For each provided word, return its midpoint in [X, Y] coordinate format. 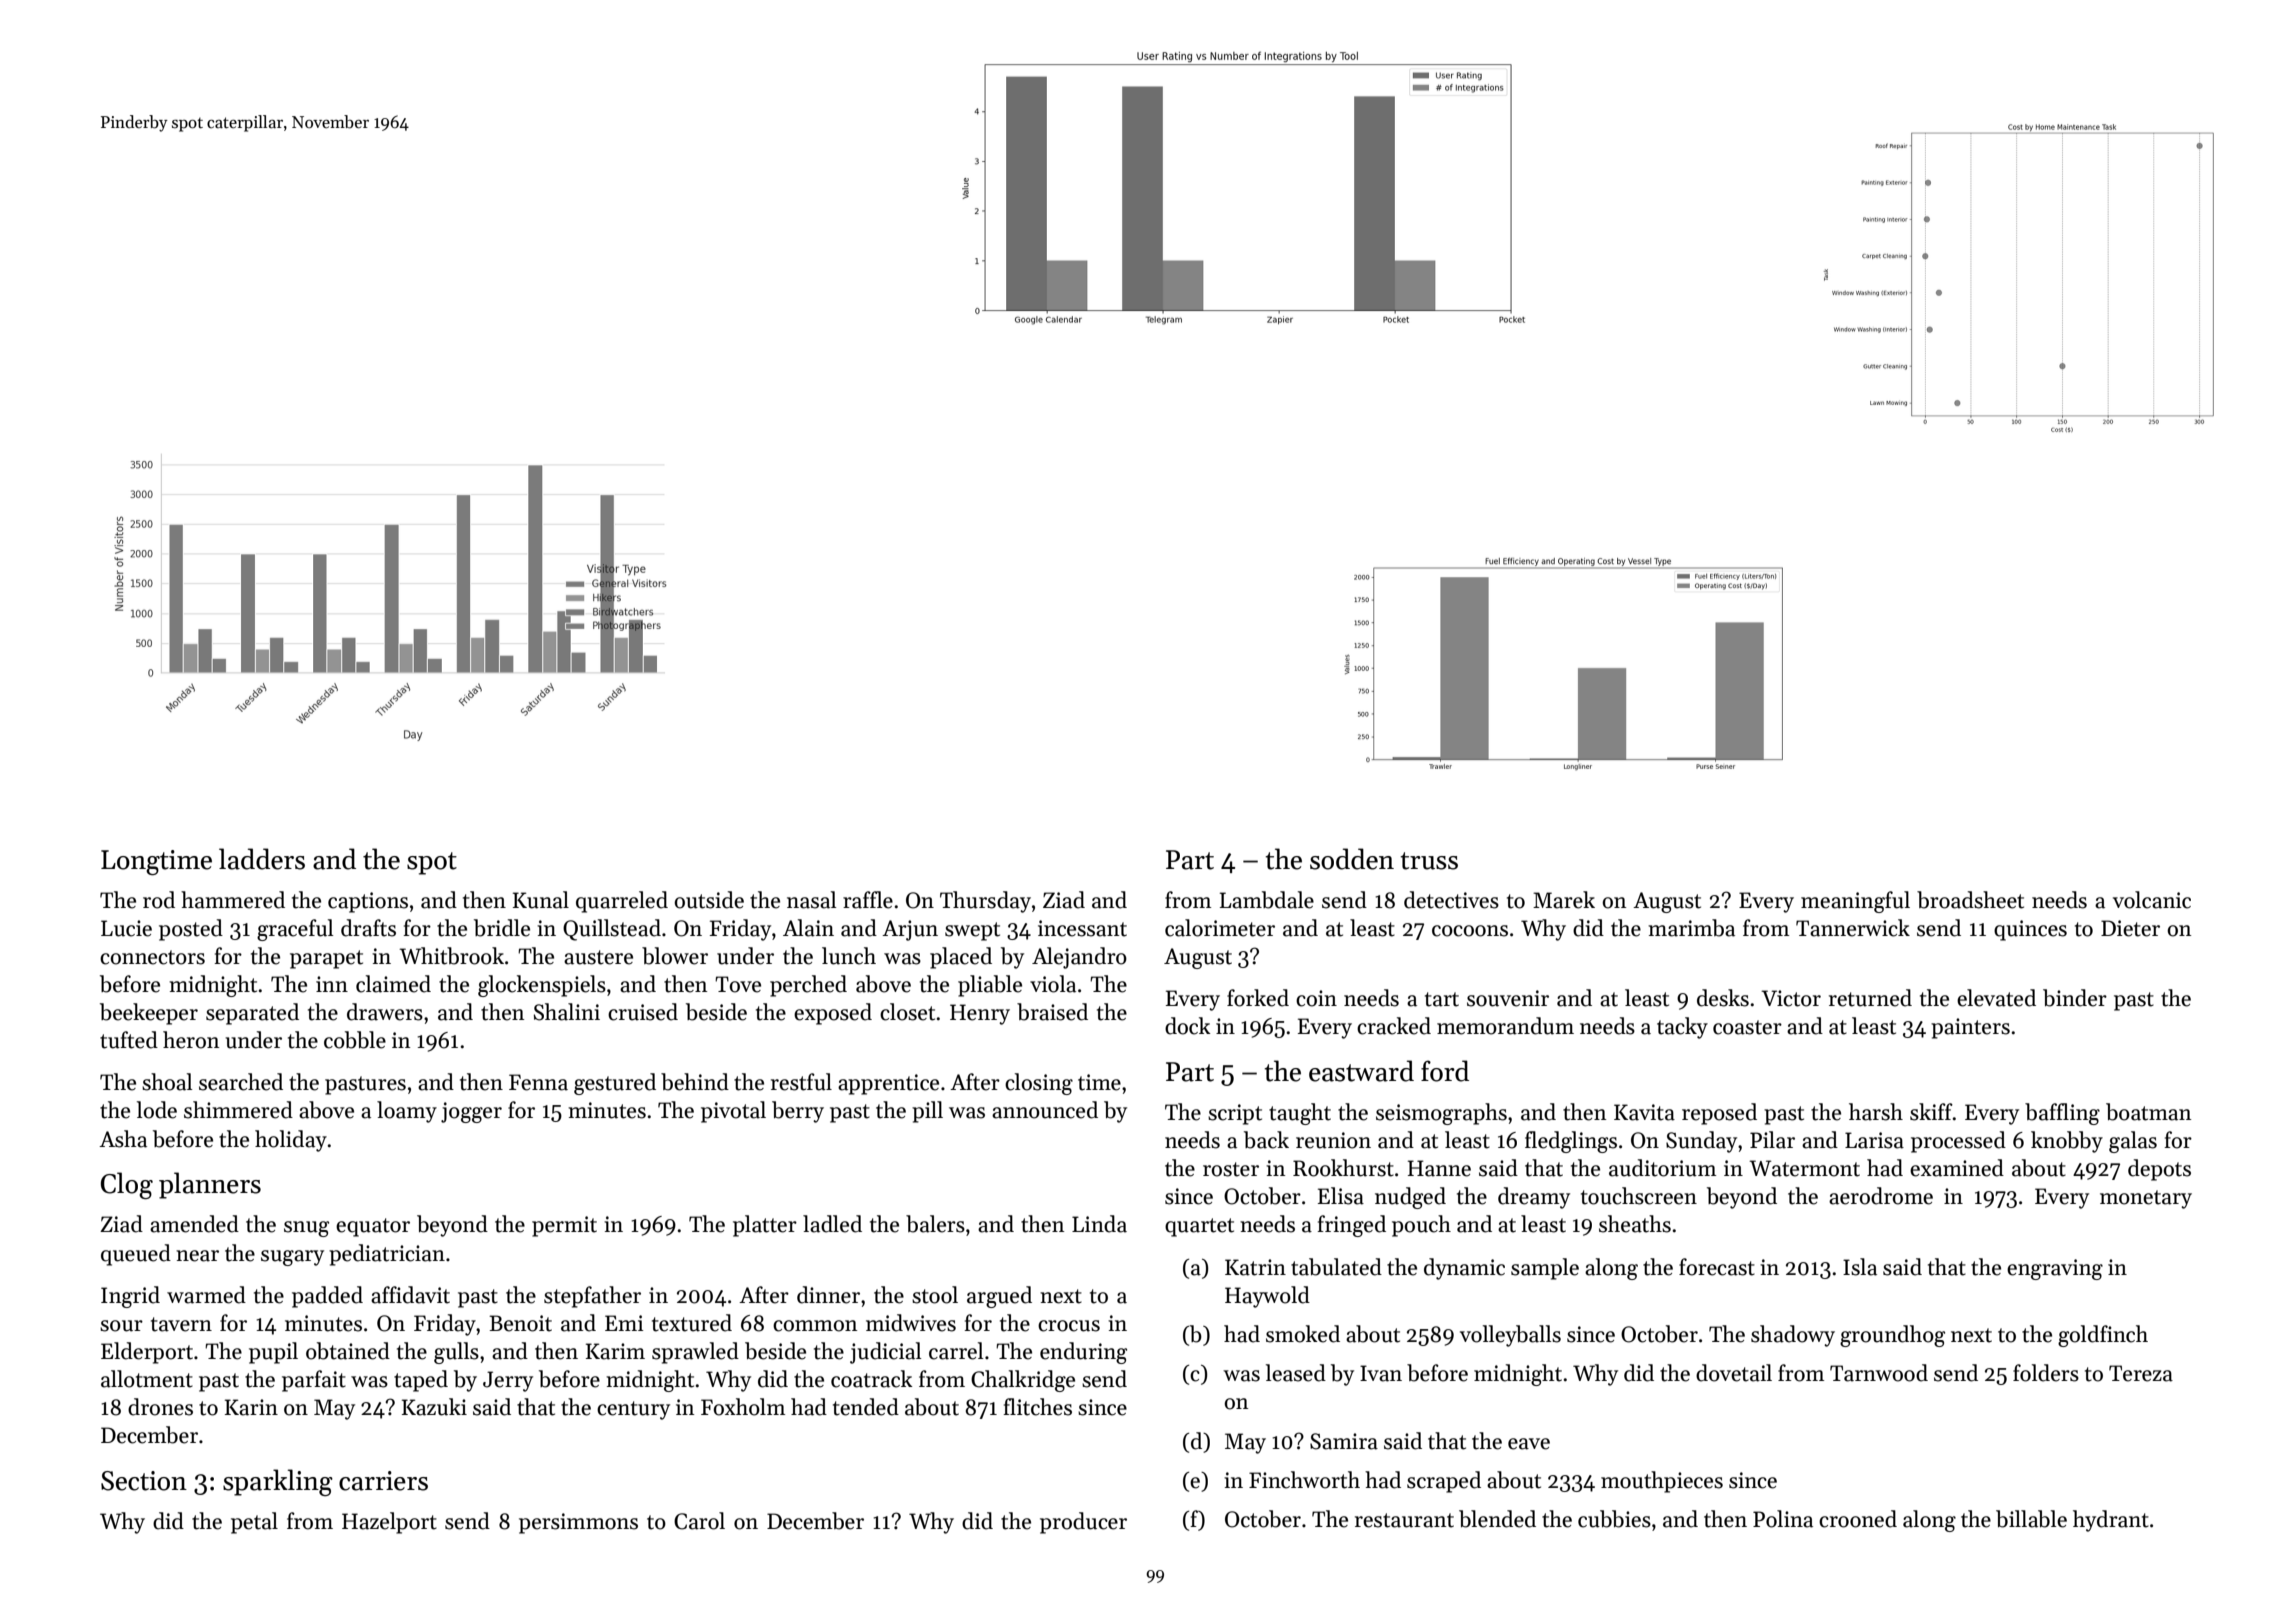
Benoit [520, 1323]
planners [210, 1185]
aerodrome [1881, 1196]
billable [2031, 1519]
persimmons [578, 1523]
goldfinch [2103, 1336]
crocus [1069, 1326]
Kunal [541, 900]
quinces [2030, 930]
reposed [1719, 1114]
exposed [833, 1014]
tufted [129, 1040]
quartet [1199, 1227]
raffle [868, 900]
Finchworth [1304, 1480]
